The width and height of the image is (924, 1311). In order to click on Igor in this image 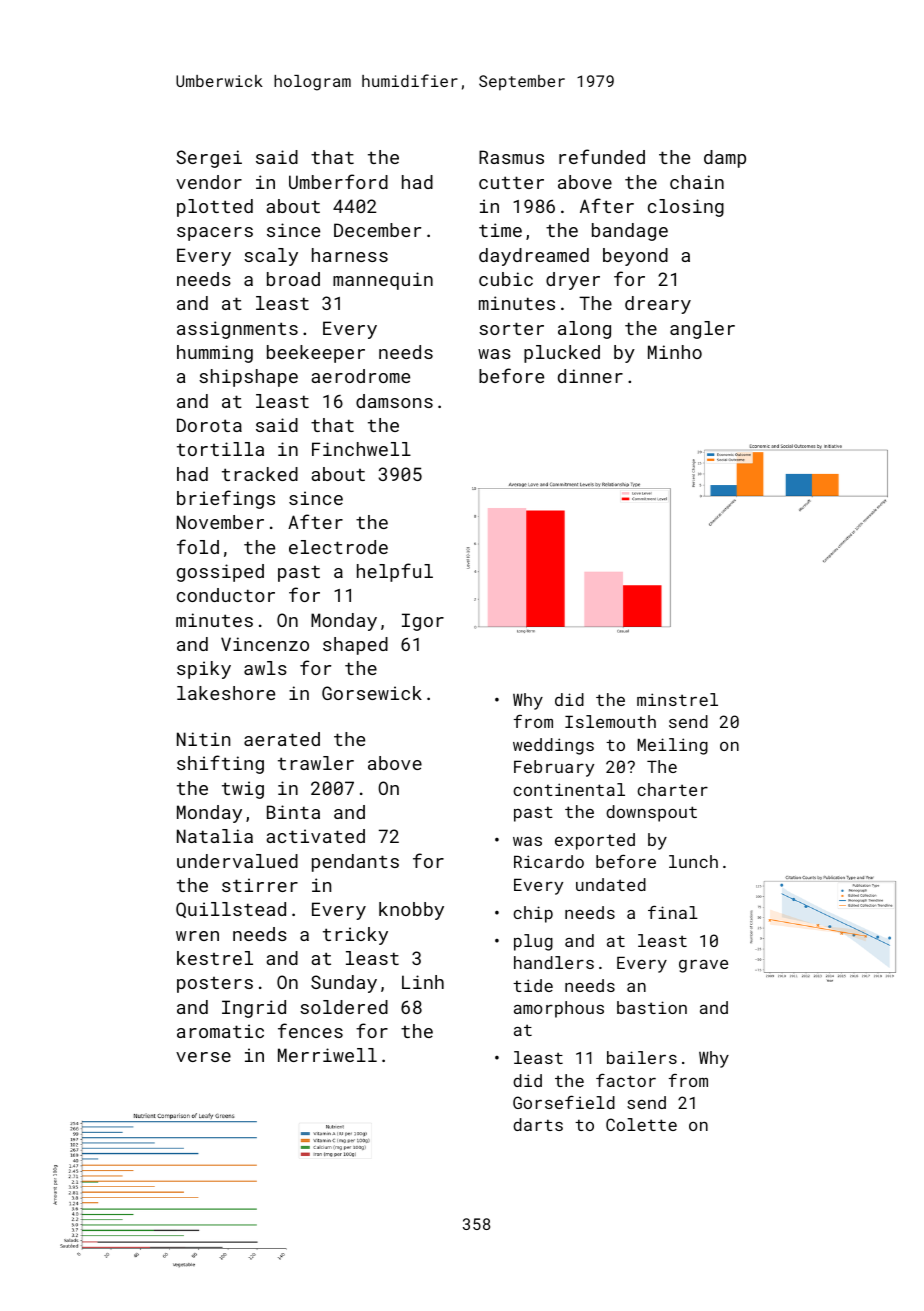, I will do `click(423, 622)`.
